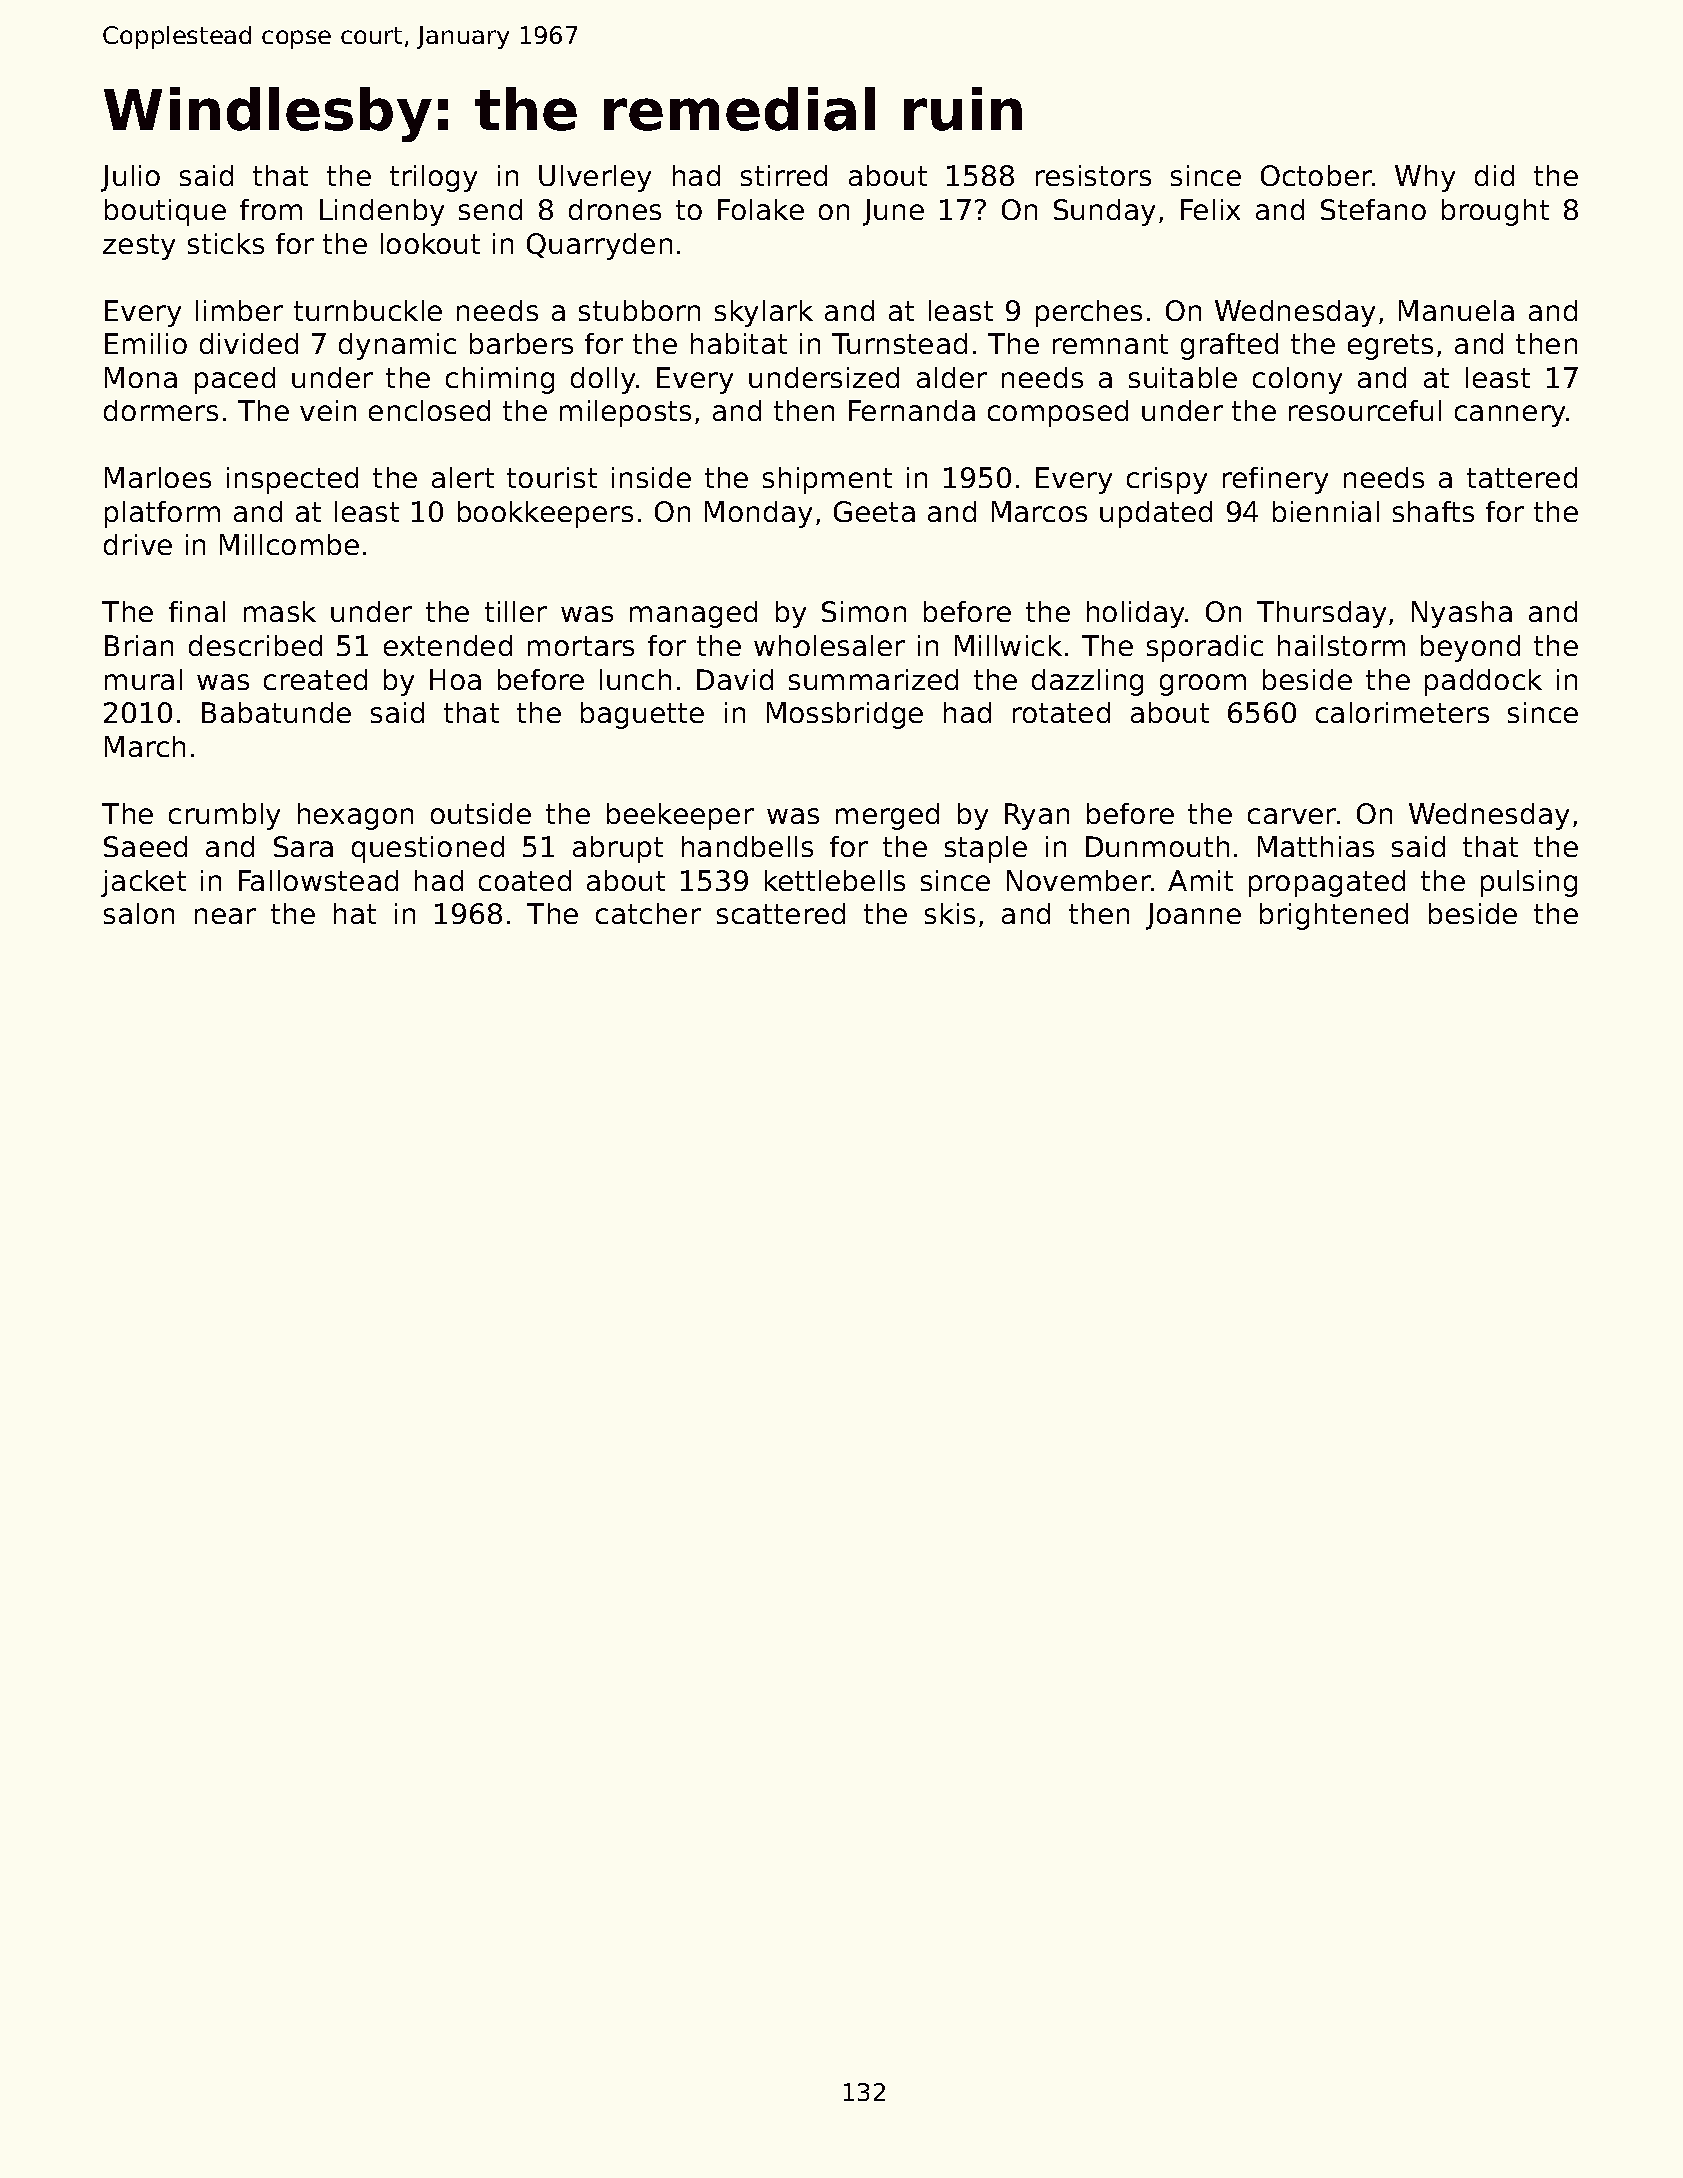 The width and height of the document is (1683, 2178). Describe the element at coordinates (1529, 883) in the document. I see `pulsing` at that location.
